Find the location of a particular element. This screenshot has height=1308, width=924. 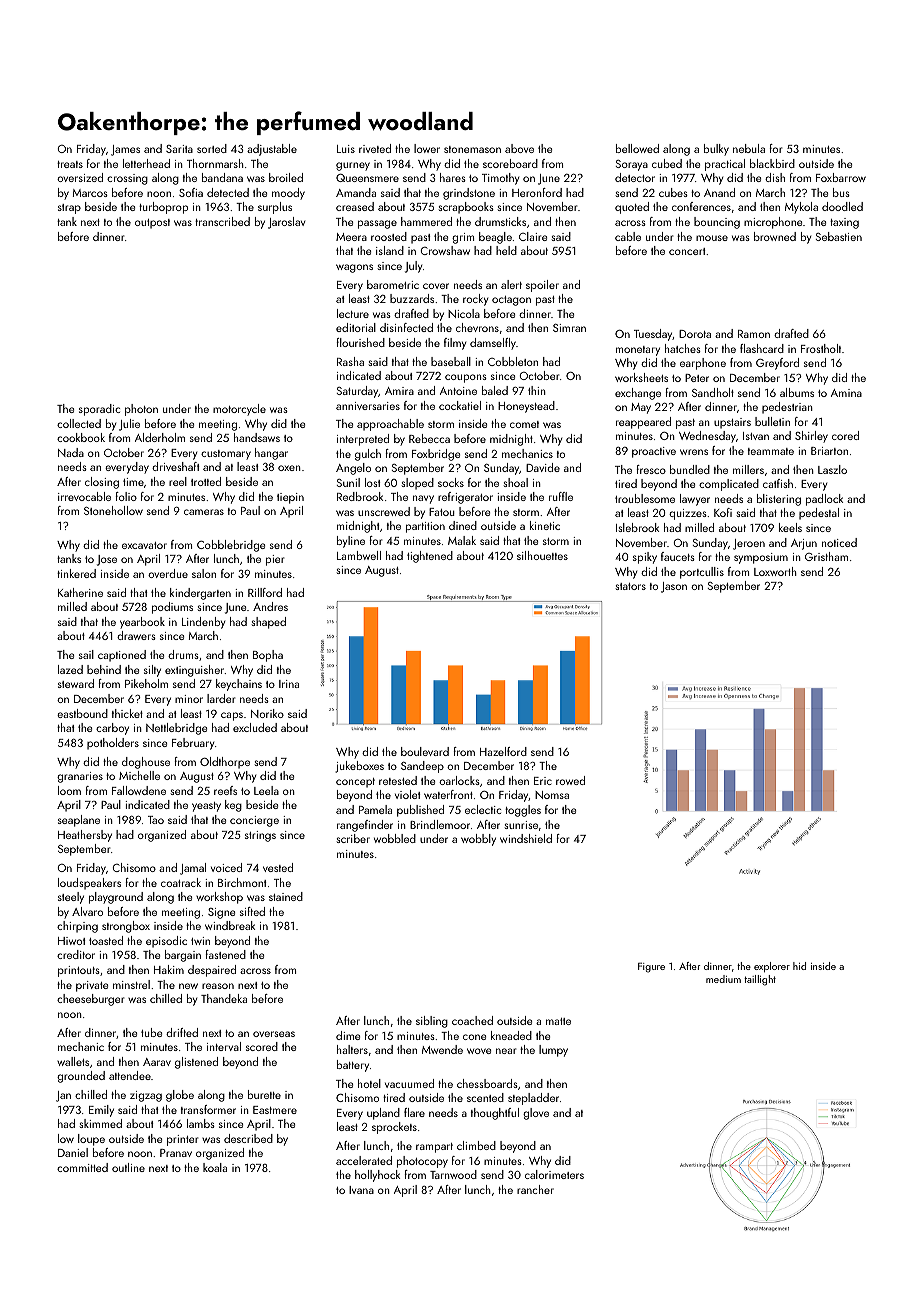

halters is located at coordinates (352, 1049).
